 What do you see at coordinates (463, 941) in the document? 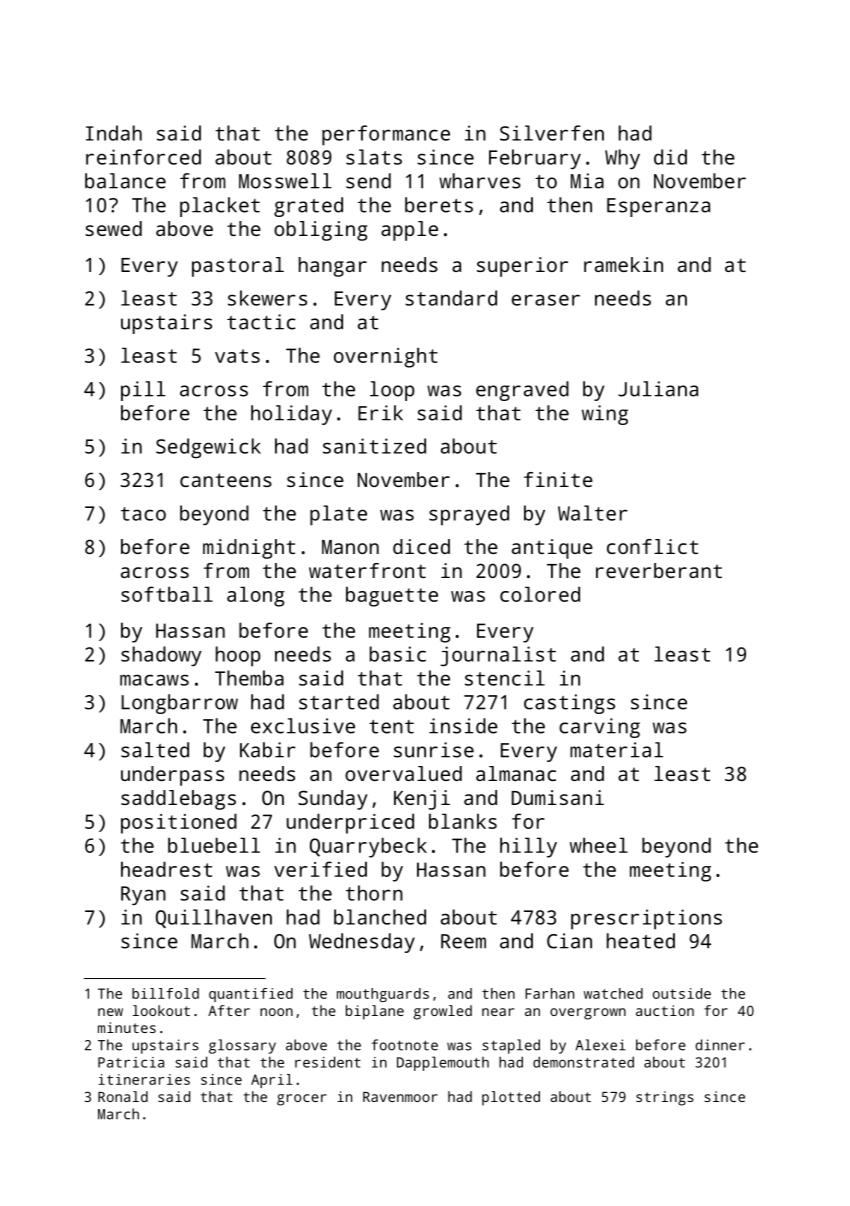
I see `Reem` at bounding box center [463, 941].
